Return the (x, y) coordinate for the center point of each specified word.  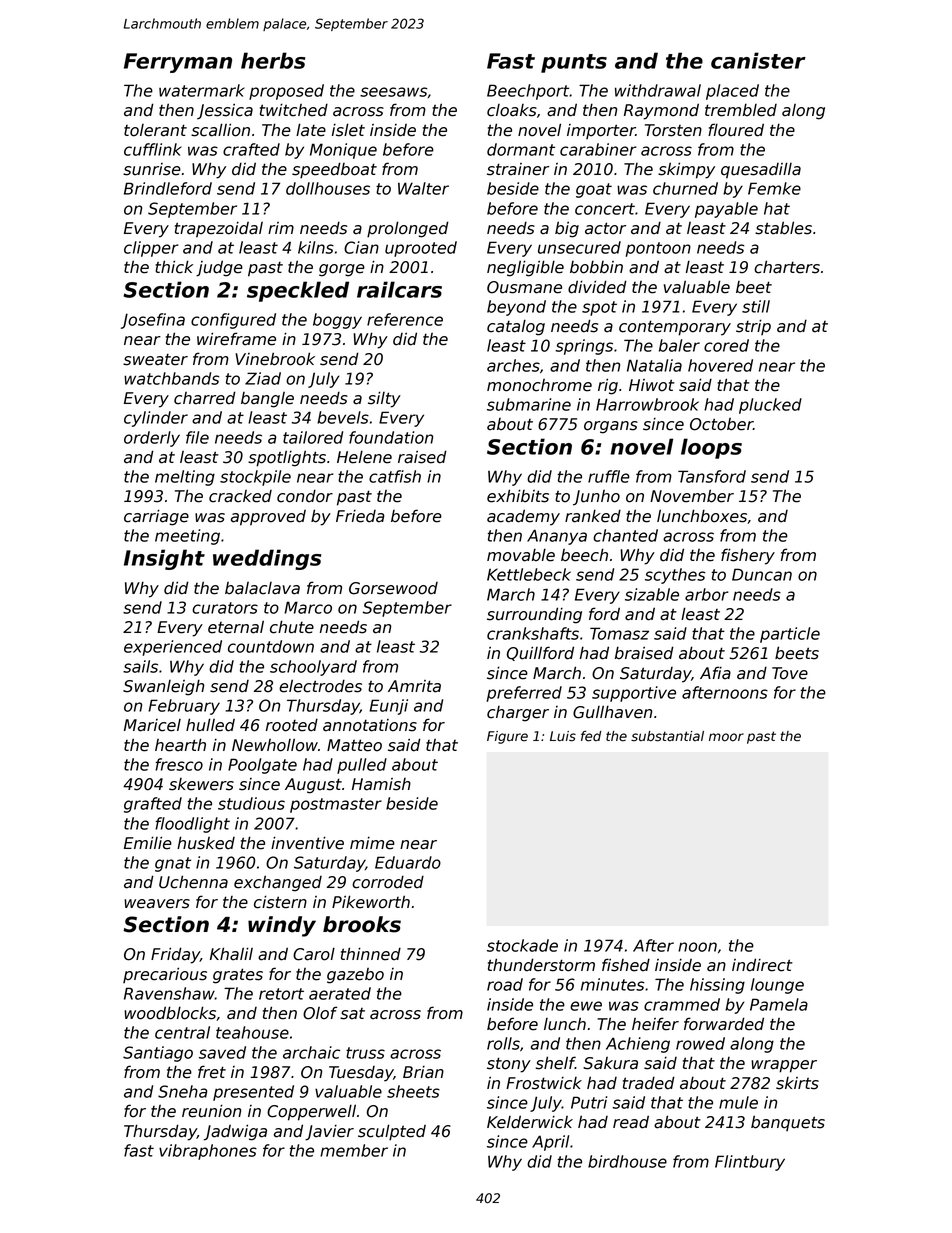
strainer (518, 169)
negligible (525, 268)
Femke (774, 188)
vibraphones (208, 1152)
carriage (156, 518)
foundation (391, 437)
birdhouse (627, 1161)
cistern (280, 902)
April (550, 1143)
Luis (563, 736)
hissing (717, 986)
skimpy (686, 170)
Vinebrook (275, 359)
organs (611, 427)
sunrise (152, 169)
